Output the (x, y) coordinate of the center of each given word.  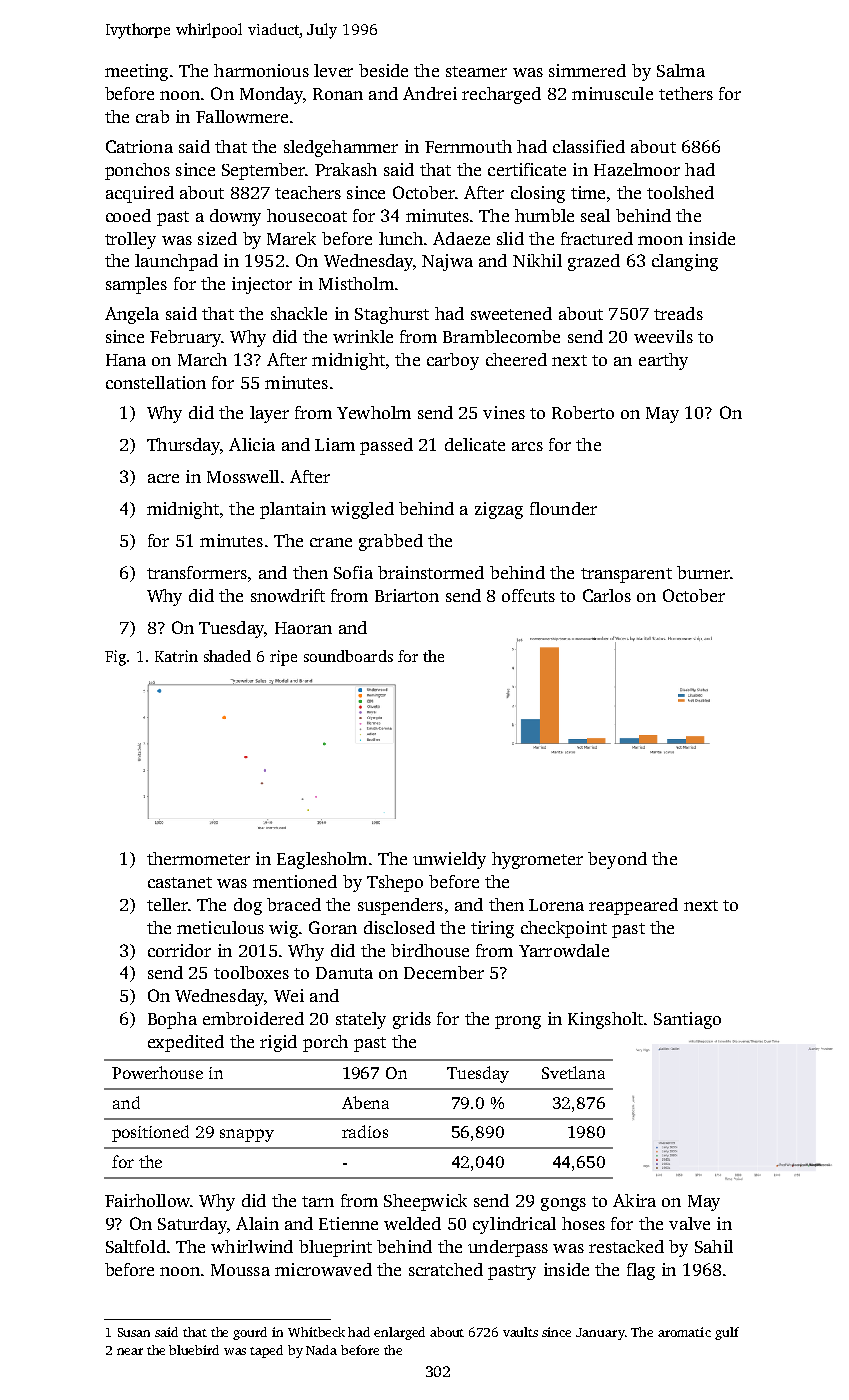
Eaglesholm (322, 860)
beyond (617, 860)
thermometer (198, 858)
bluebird (194, 1350)
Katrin (176, 656)
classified (589, 146)
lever (333, 70)
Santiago (687, 1020)
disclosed (399, 927)
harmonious (261, 70)
